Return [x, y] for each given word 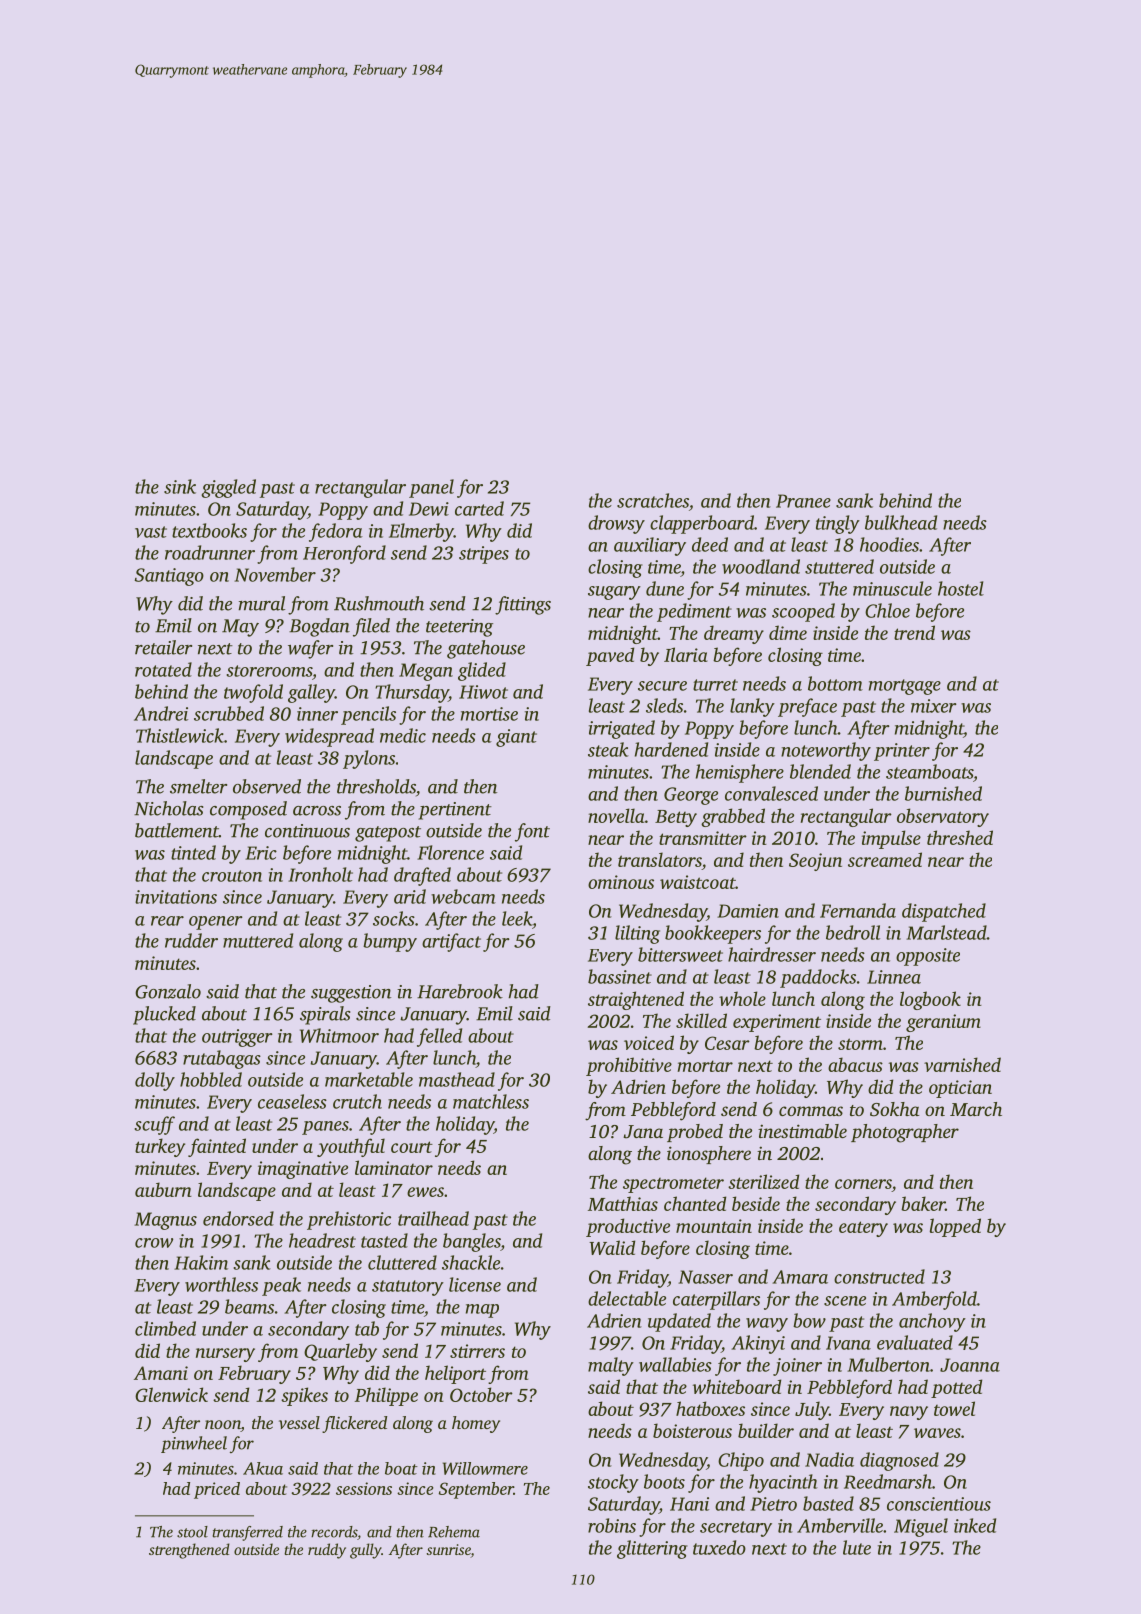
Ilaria [686, 654]
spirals [325, 1015]
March [976, 1109]
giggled [228, 488]
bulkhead [901, 522]
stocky [613, 1483]
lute [857, 1547]
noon [223, 1426]
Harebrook [460, 991]
